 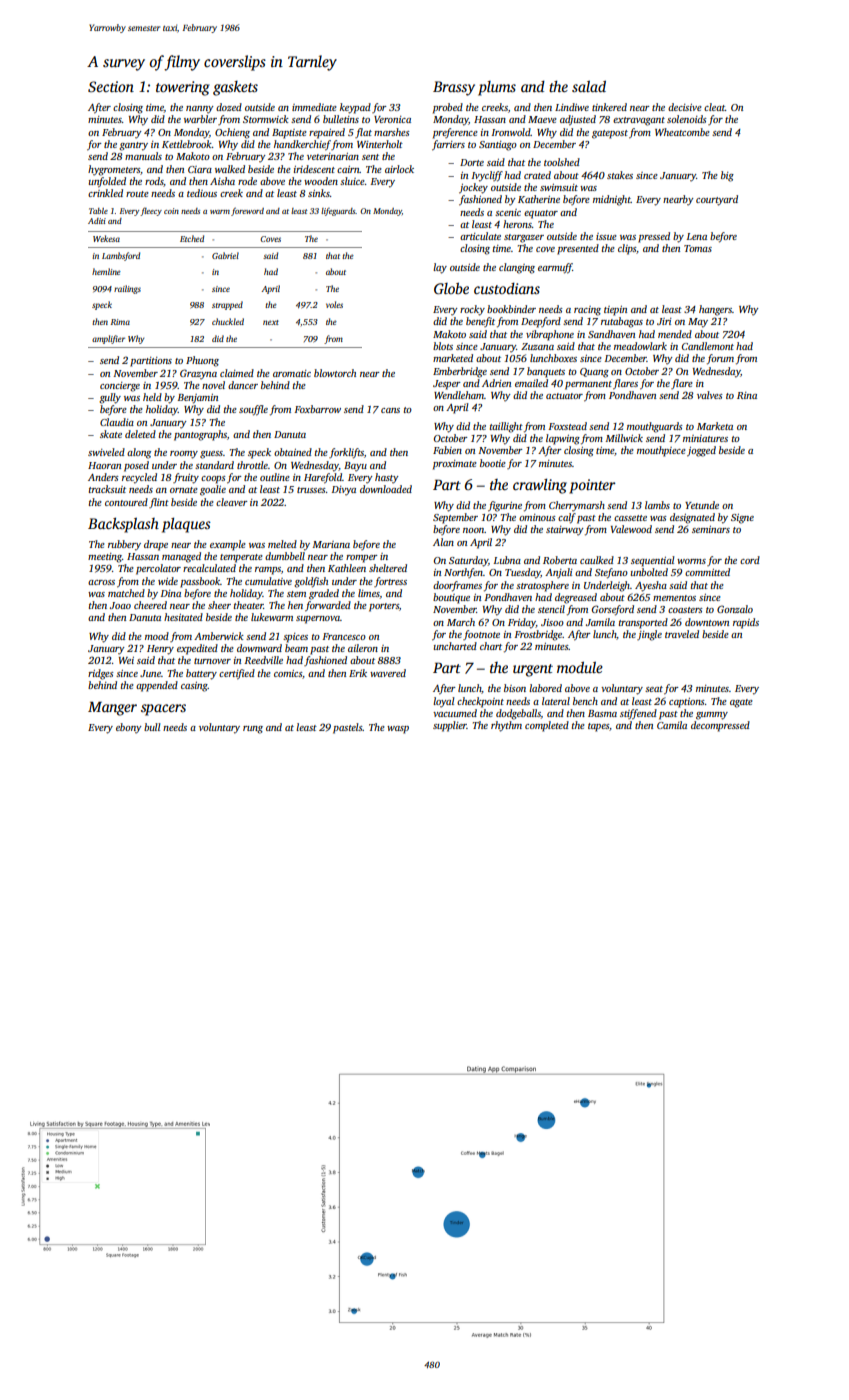 What do you see at coordinates (235, 88) in the document?
I see `gaskets` at bounding box center [235, 88].
